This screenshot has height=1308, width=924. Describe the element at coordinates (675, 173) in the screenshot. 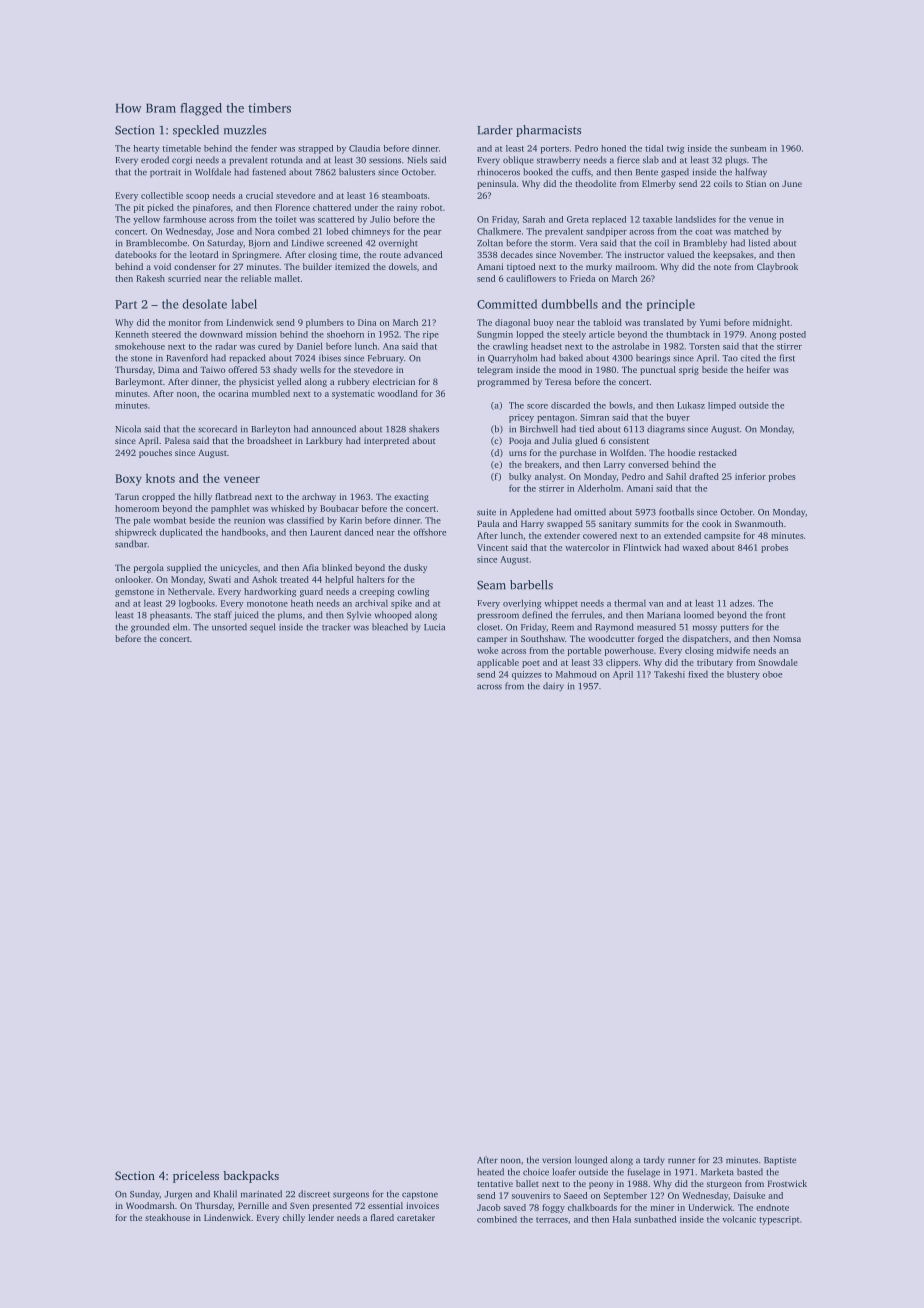

I see `gasped` at that location.
